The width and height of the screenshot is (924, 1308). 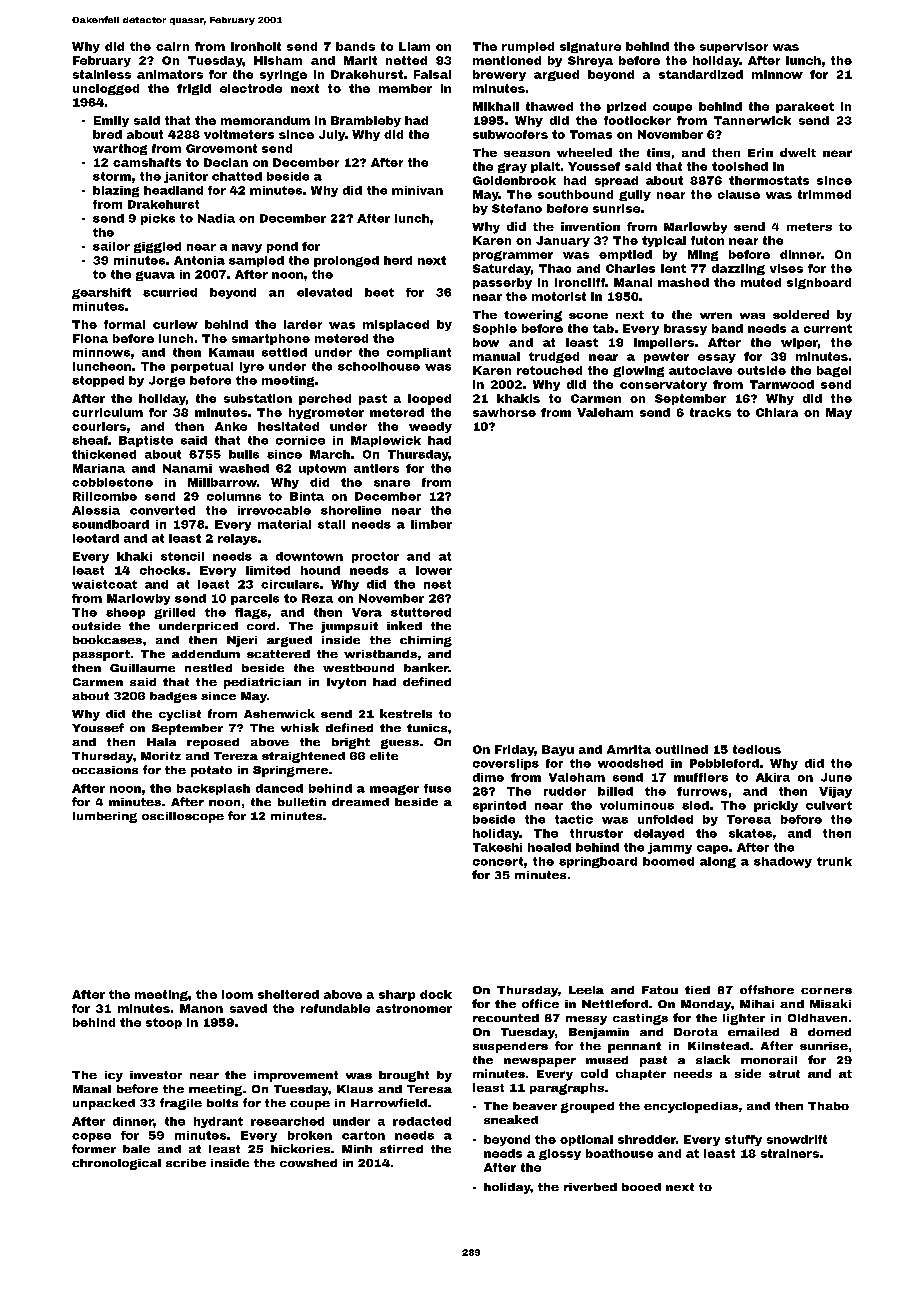 I want to click on chatted, so click(x=237, y=176).
